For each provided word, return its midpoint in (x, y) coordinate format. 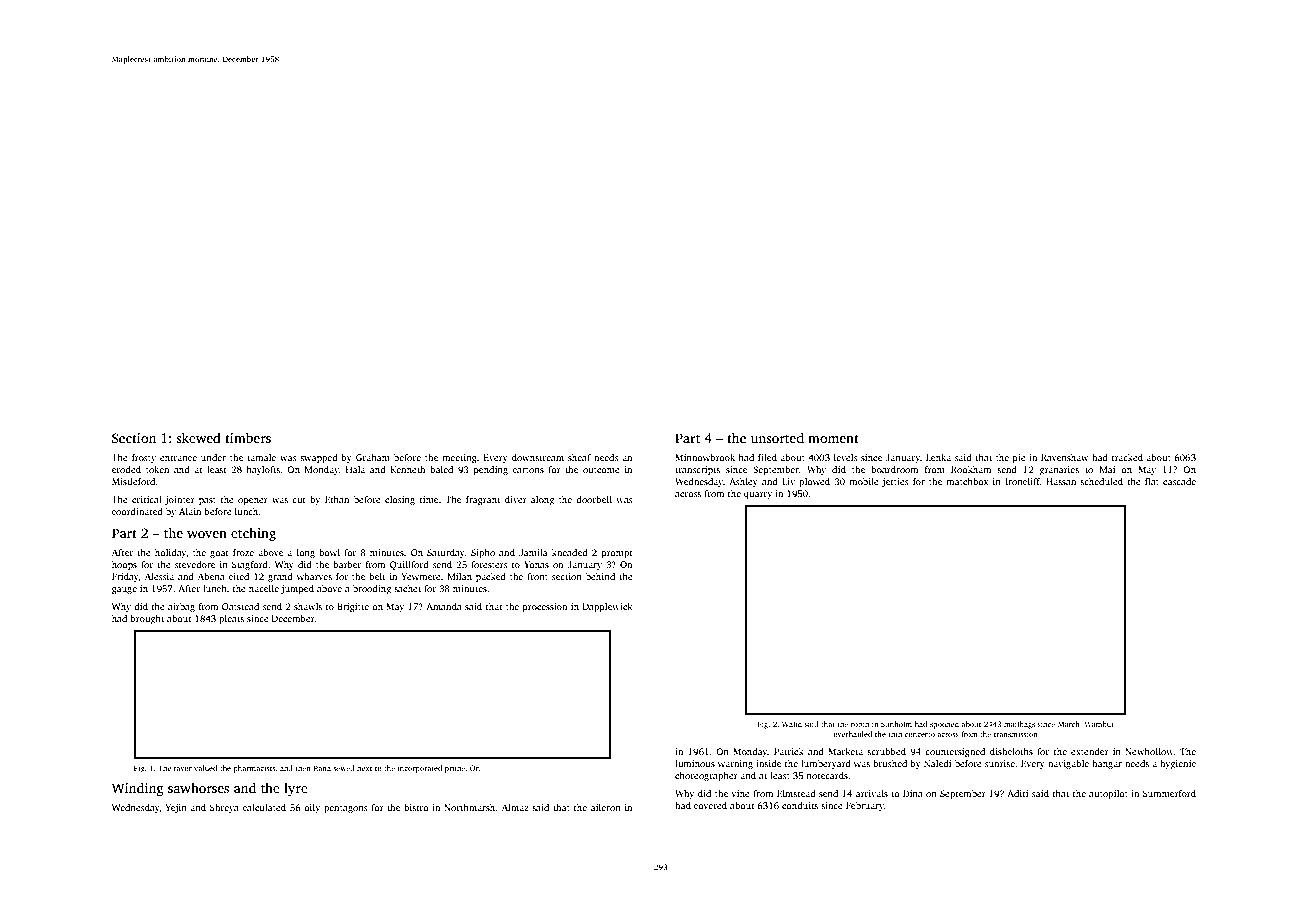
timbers (248, 438)
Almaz (515, 807)
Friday (125, 577)
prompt (617, 554)
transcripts (697, 470)
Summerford (1169, 793)
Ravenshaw (1065, 457)
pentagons (346, 809)
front (537, 576)
